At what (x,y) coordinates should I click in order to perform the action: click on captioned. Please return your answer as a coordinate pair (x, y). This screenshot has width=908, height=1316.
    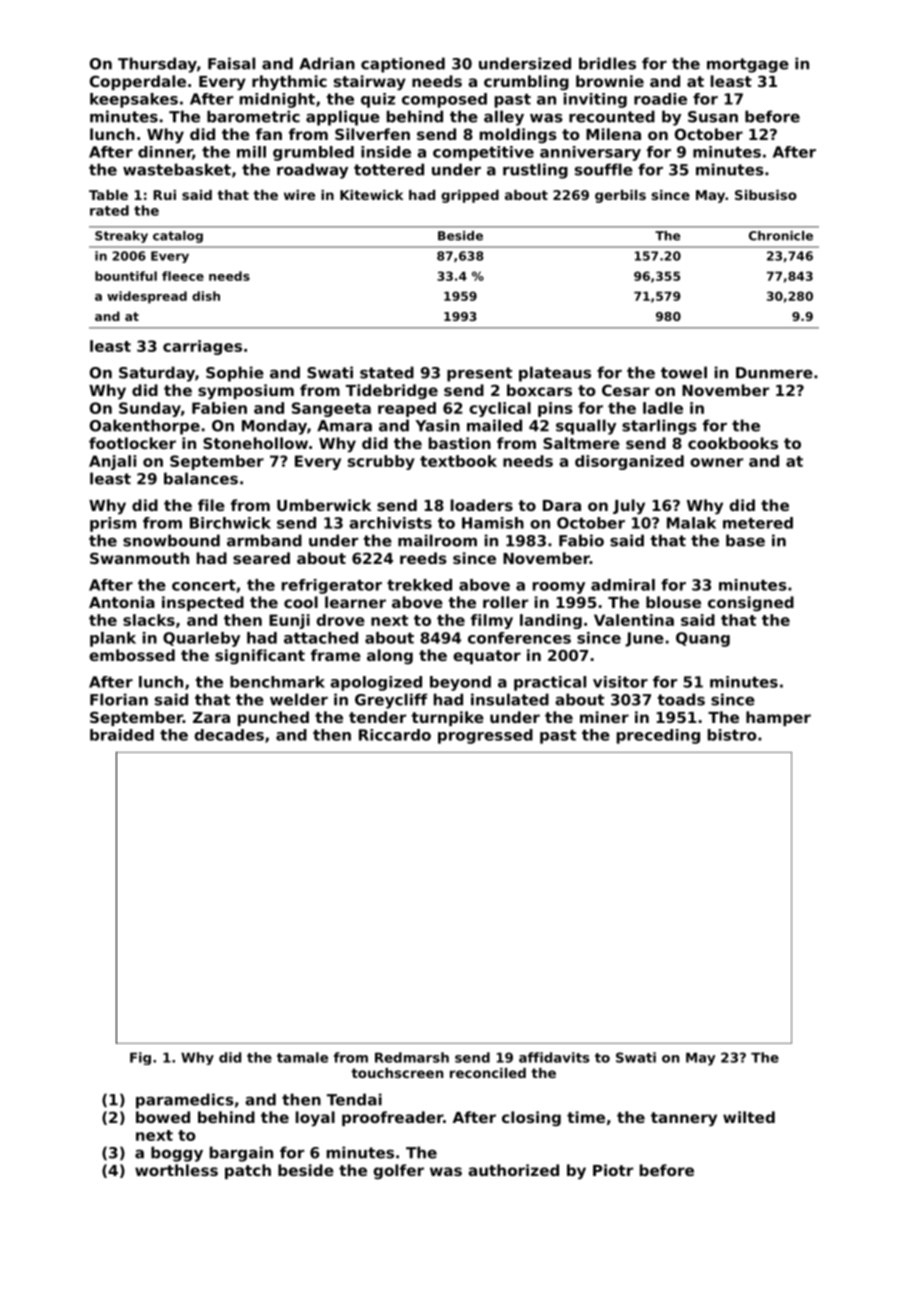
    Looking at the image, I should click on (403, 65).
